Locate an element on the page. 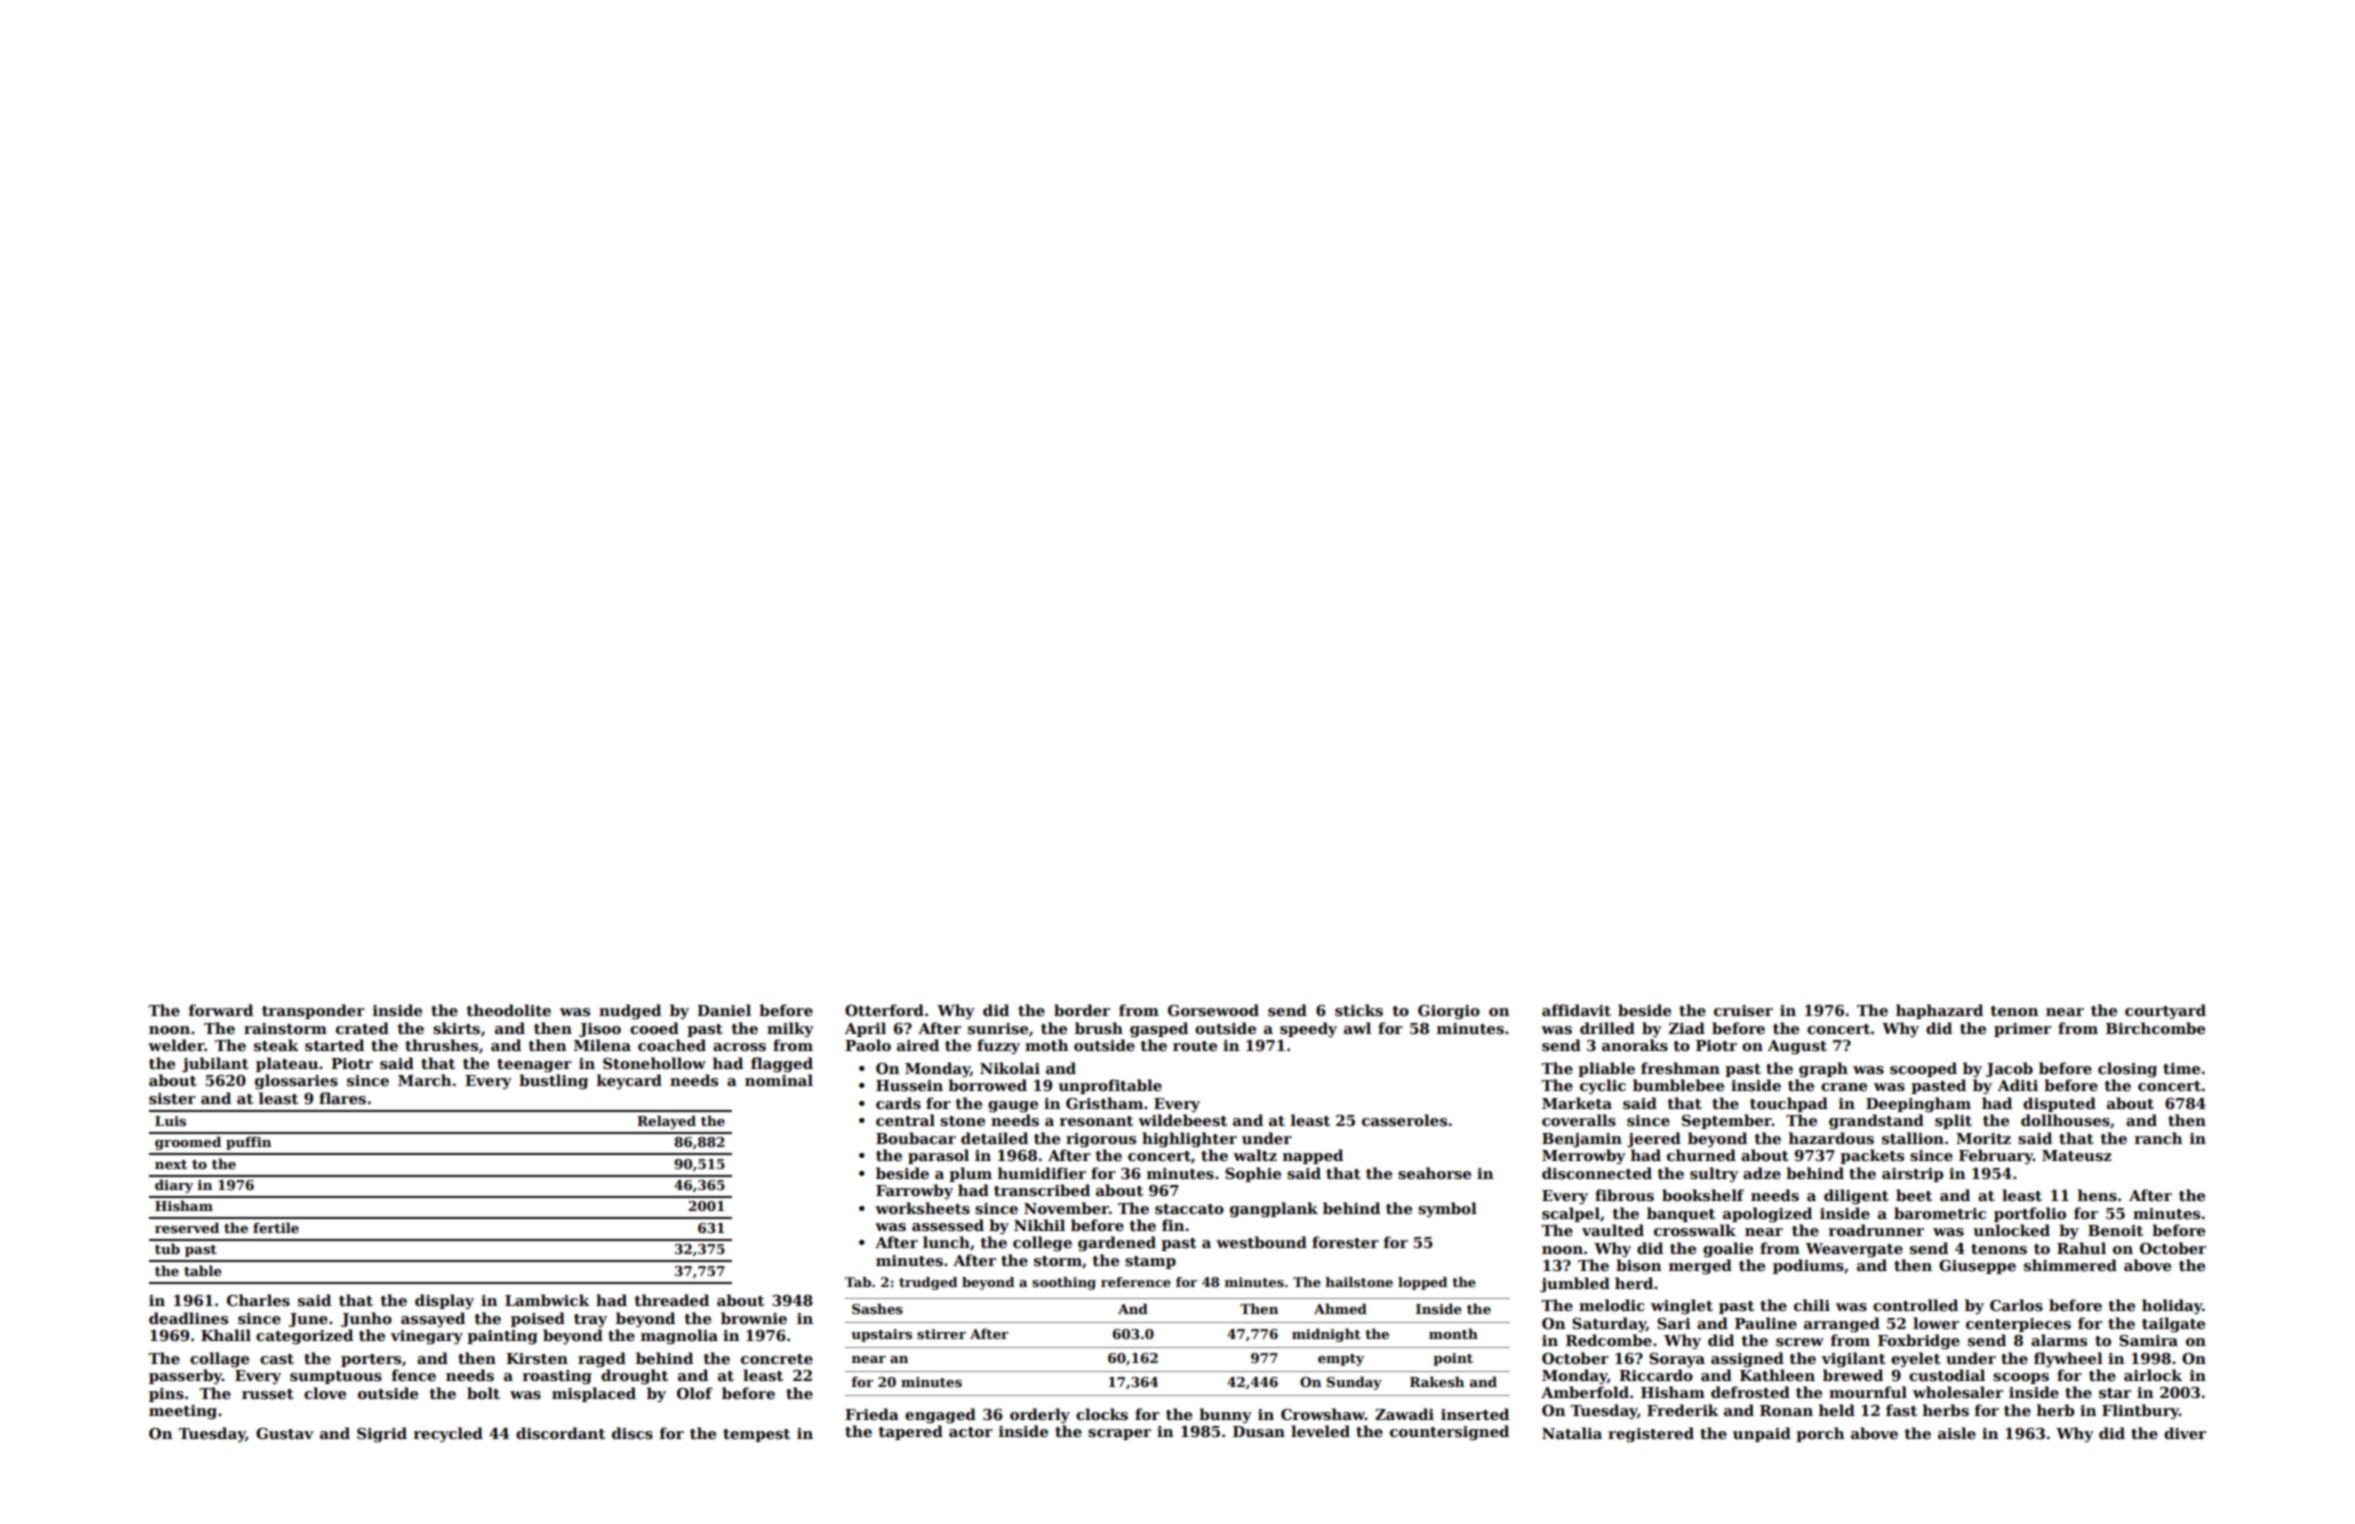 This page has height=1524, width=2355. awl is located at coordinates (1357, 1028).
